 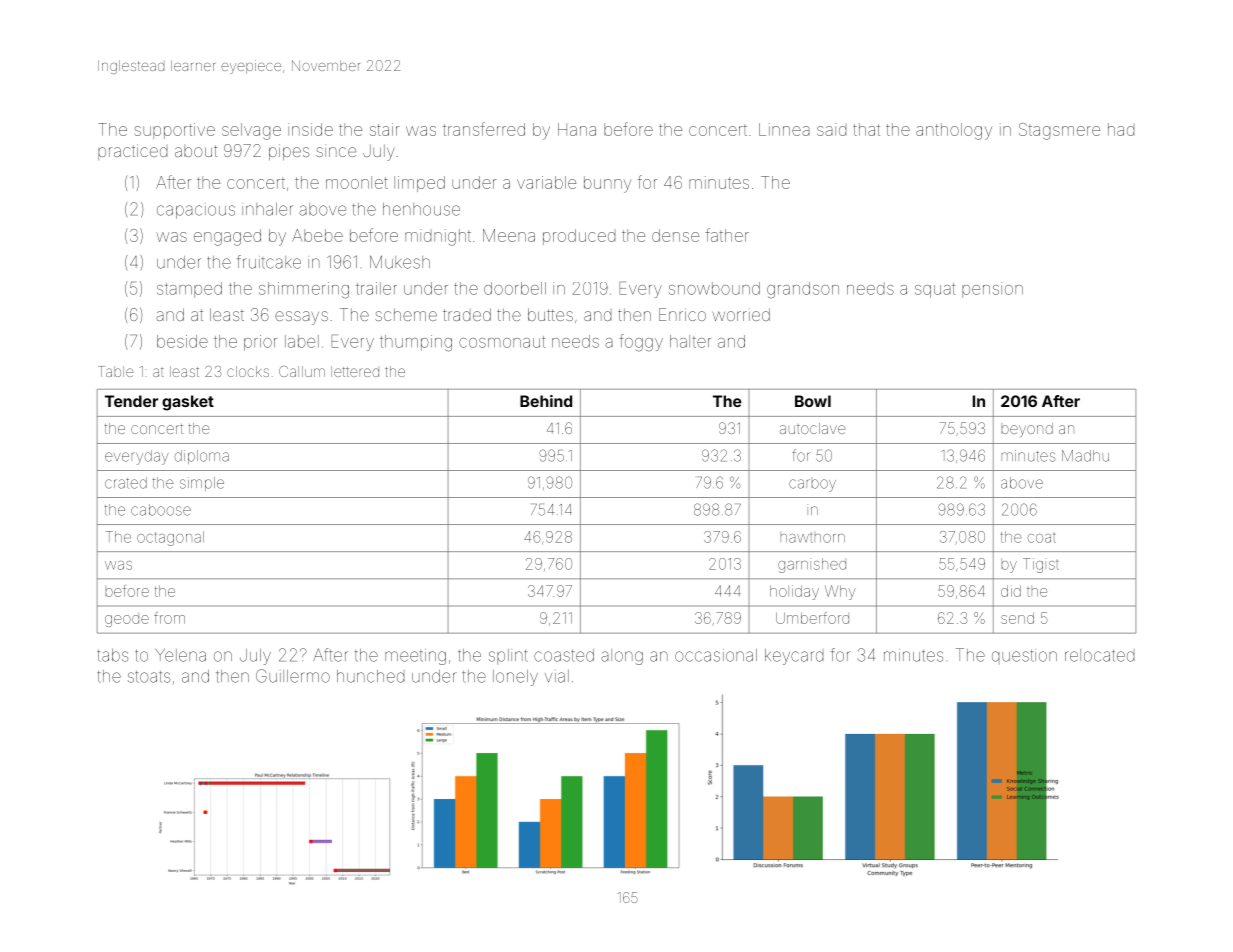 What do you see at coordinates (170, 538) in the image?
I see `octagonal` at bounding box center [170, 538].
